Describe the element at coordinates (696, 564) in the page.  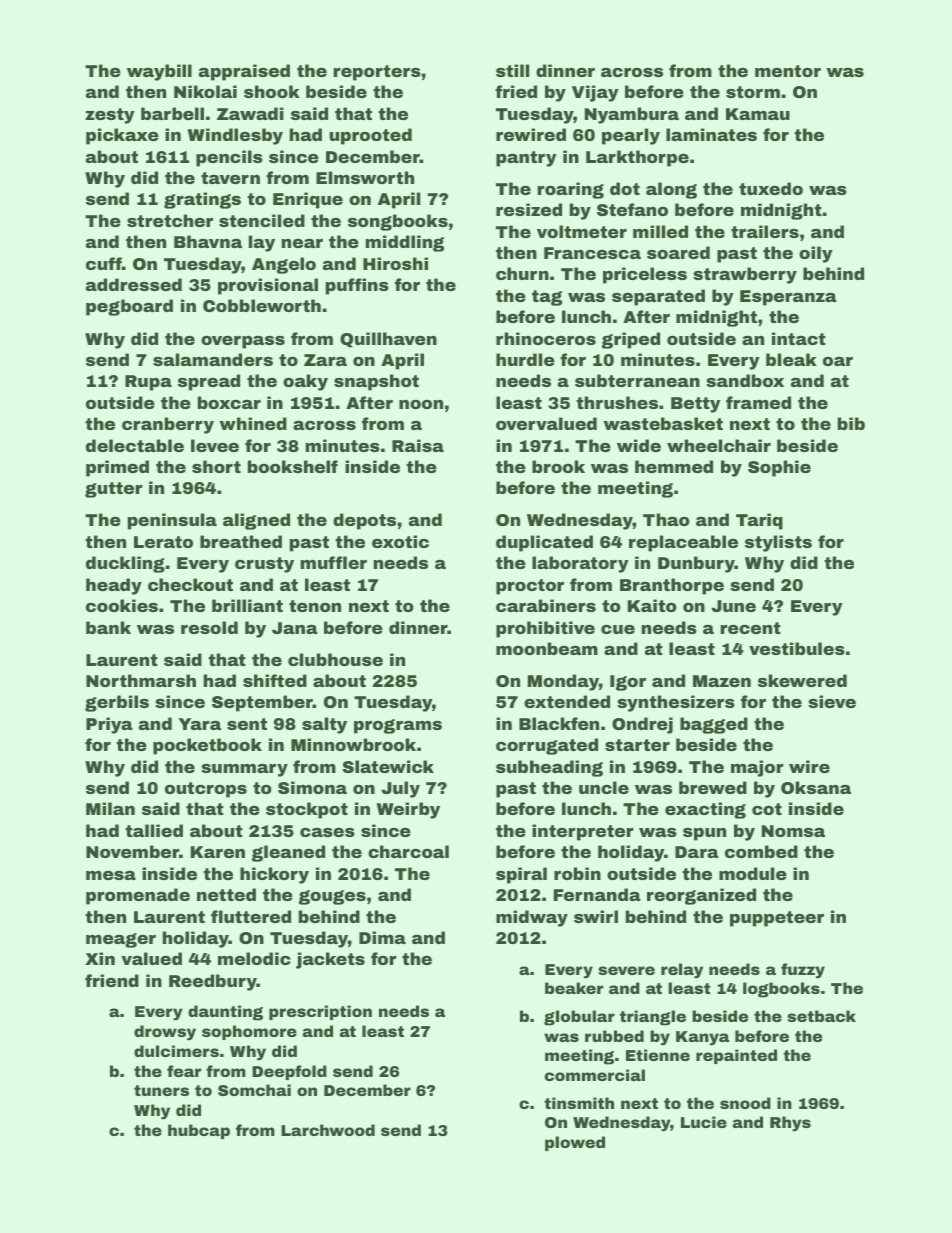
I see `Dunbury` at that location.
